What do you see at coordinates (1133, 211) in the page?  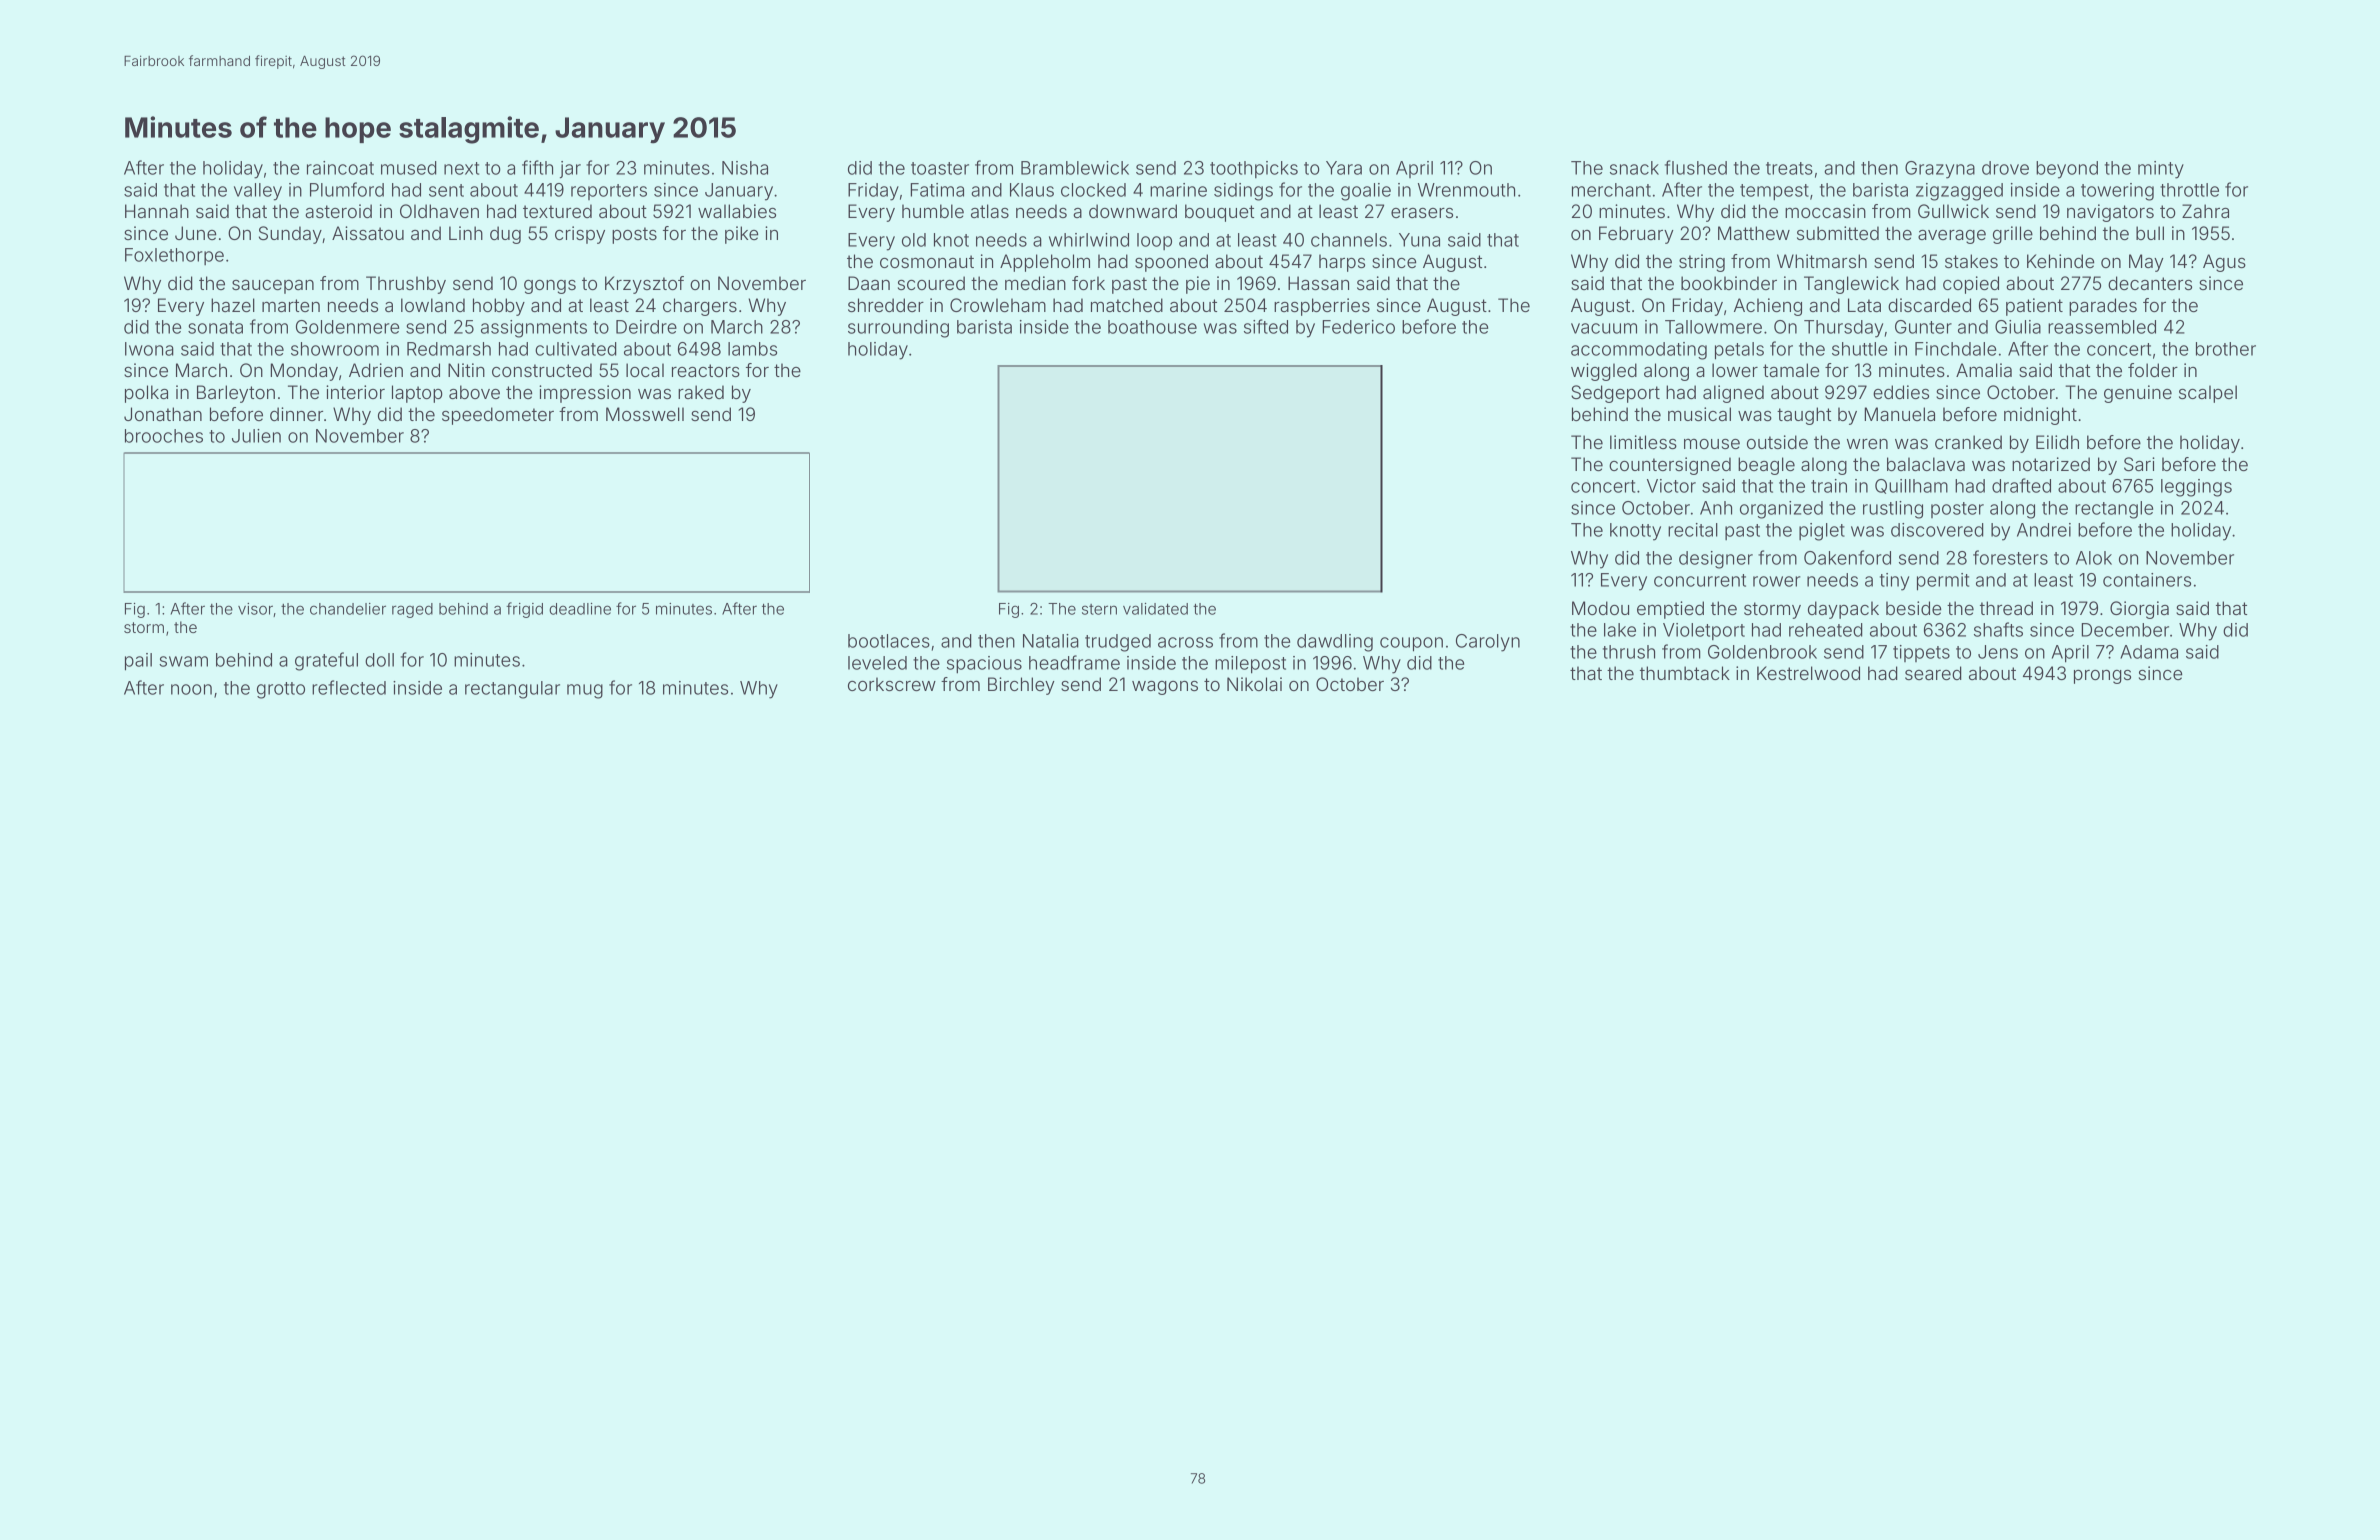 I see `downward` at bounding box center [1133, 211].
